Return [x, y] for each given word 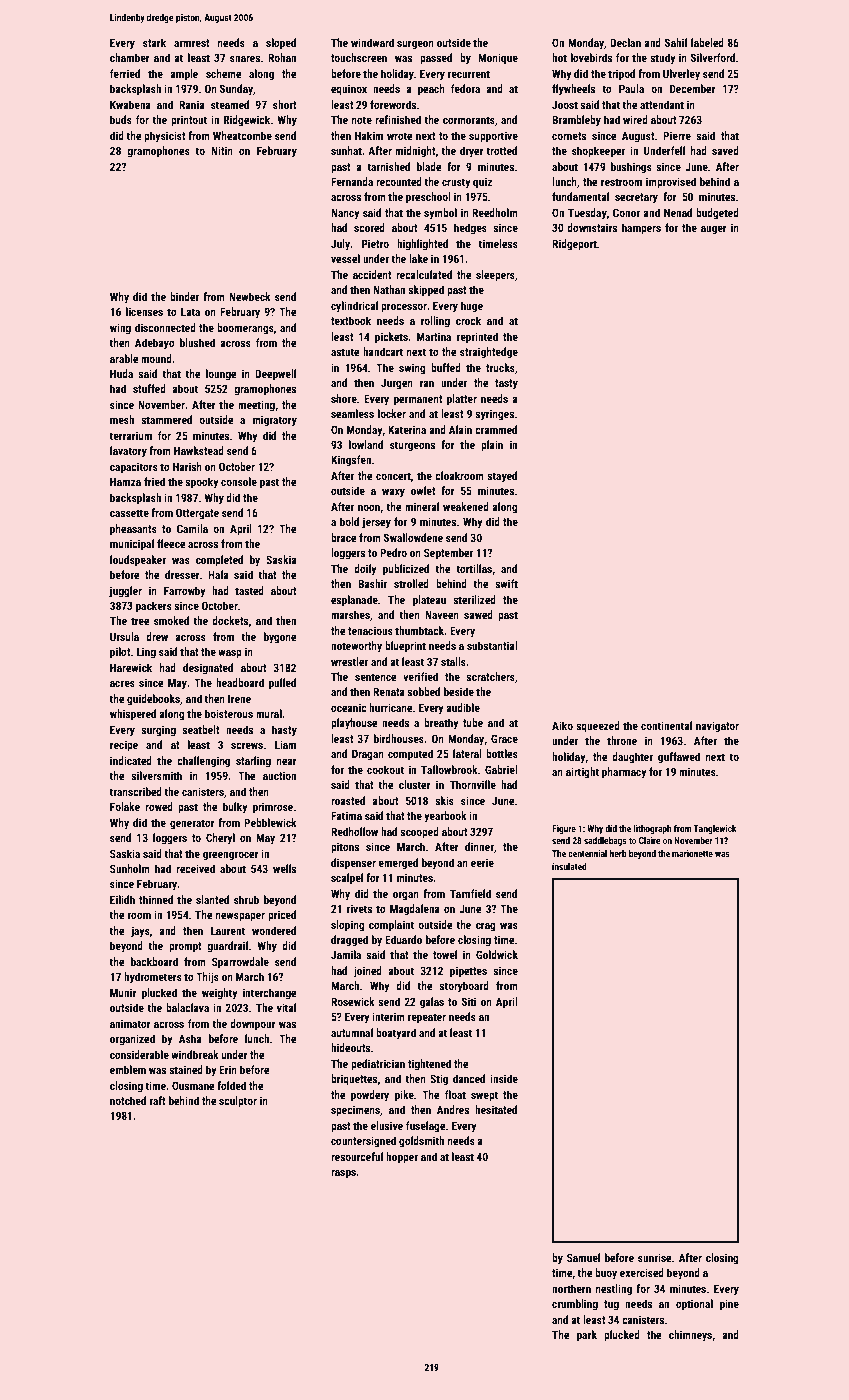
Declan [625, 42]
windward [372, 42]
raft [158, 1100]
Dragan [368, 755]
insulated [569, 866]
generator [192, 824]
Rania [192, 104]
